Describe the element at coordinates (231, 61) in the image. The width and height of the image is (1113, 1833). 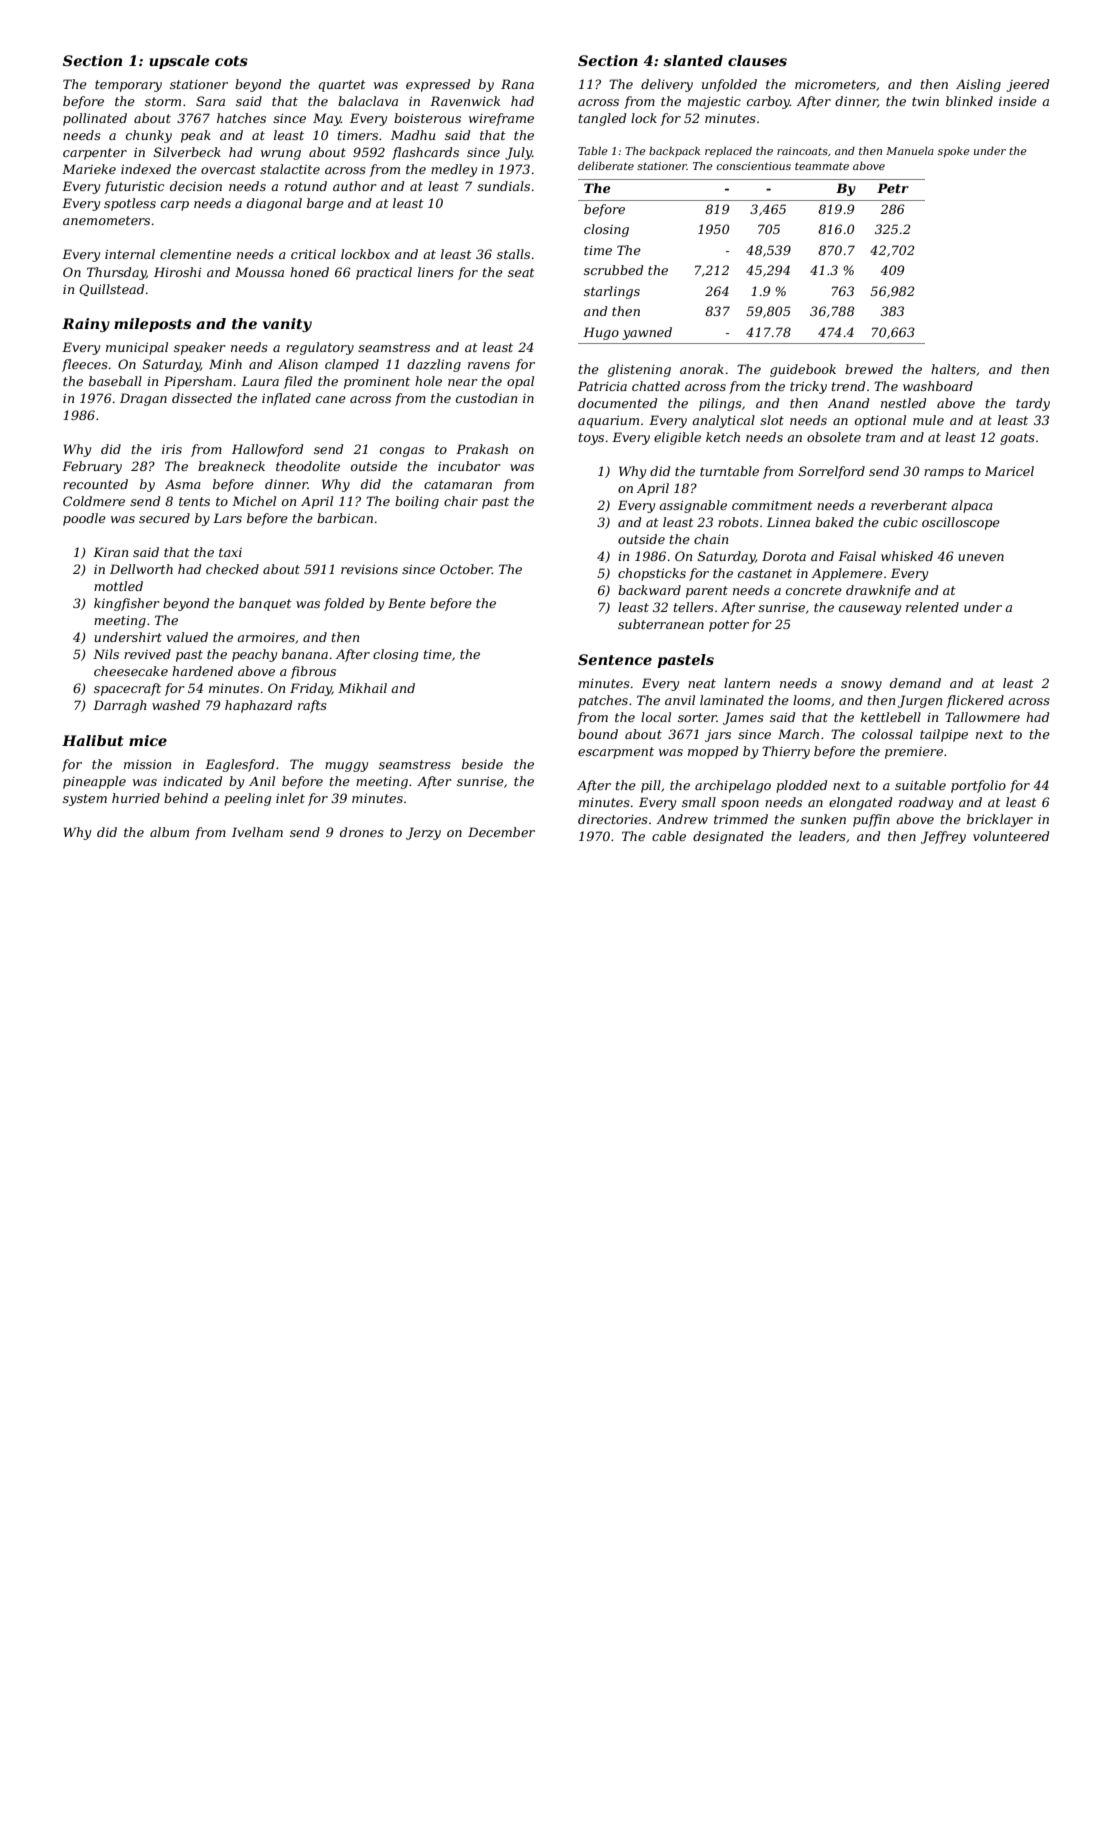
I see `cots` at that location.
